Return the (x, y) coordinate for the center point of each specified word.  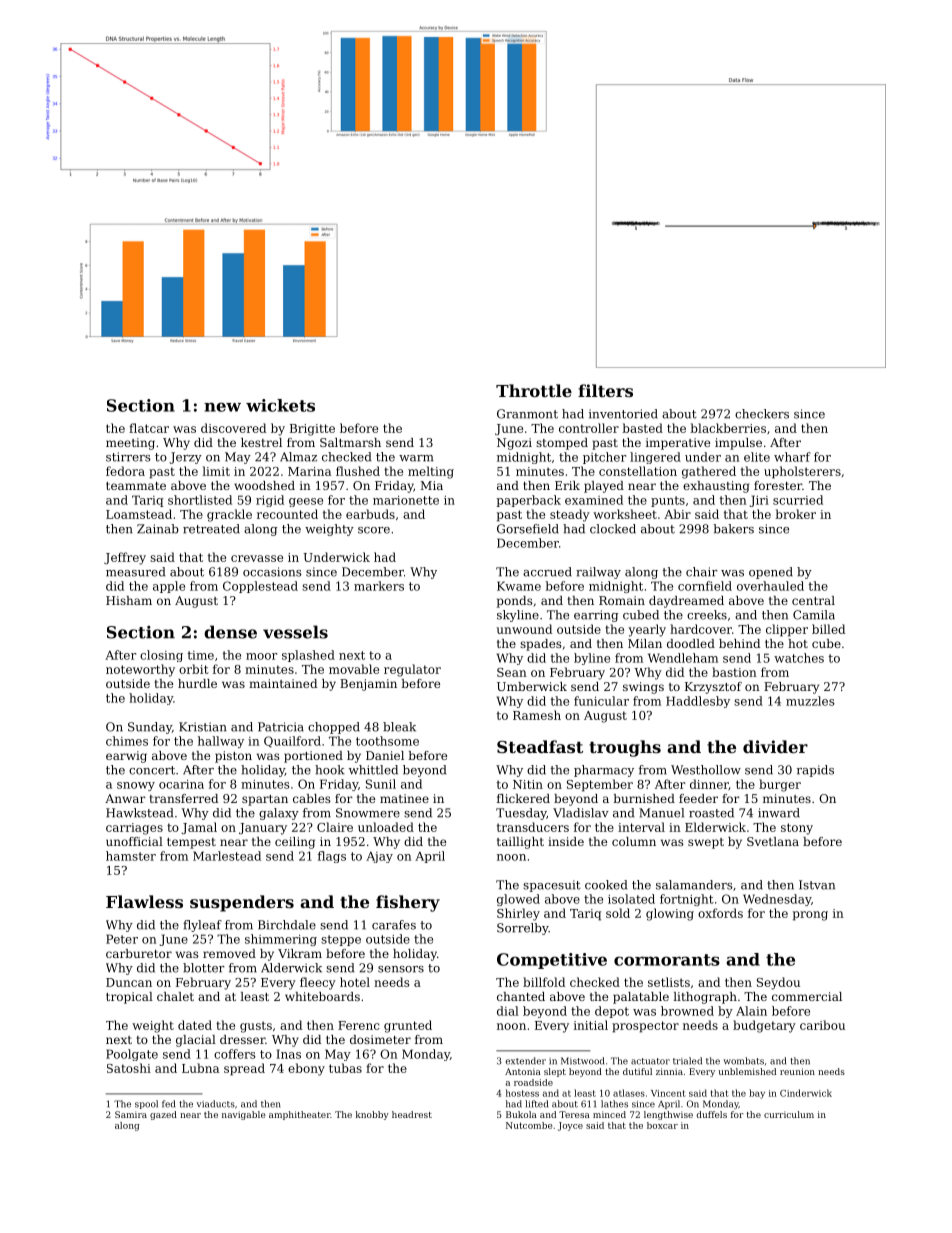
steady (570, 515)
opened (771, 573)
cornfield (705, 586)
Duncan (129, 982)
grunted (408, 1026)
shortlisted (200, 500)
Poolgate (132, 1055)
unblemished (747, 1071)
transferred (184, 798)
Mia (431, 485)
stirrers (128, 457)
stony (797, 829)
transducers (533, 827)
